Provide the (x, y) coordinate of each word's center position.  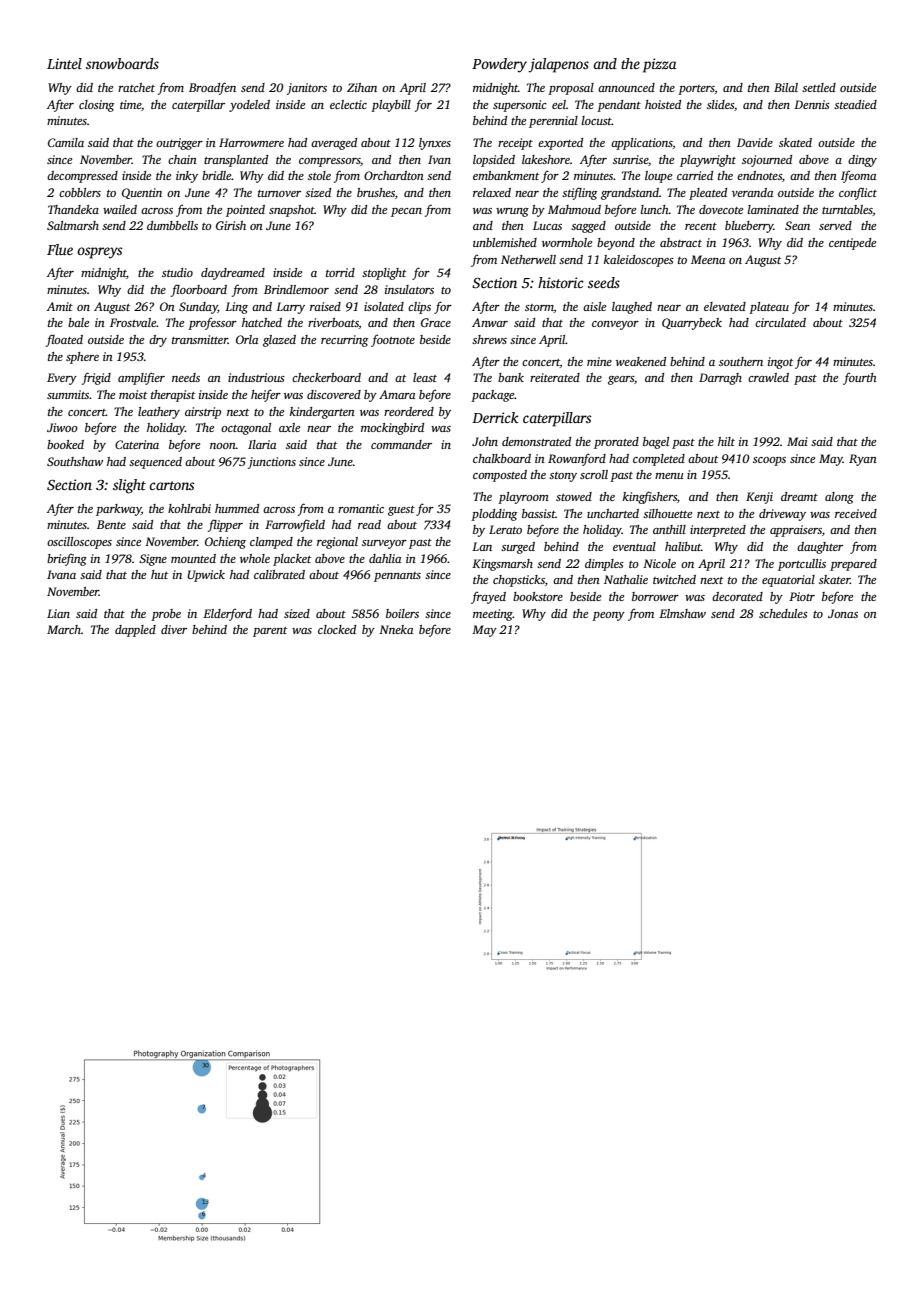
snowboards (122, 63)
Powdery (499, 65)
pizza (659, 65)
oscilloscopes (79, 543)
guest (401, 511)
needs (186, 377)
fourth (860, 379)
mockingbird (392, 429)
